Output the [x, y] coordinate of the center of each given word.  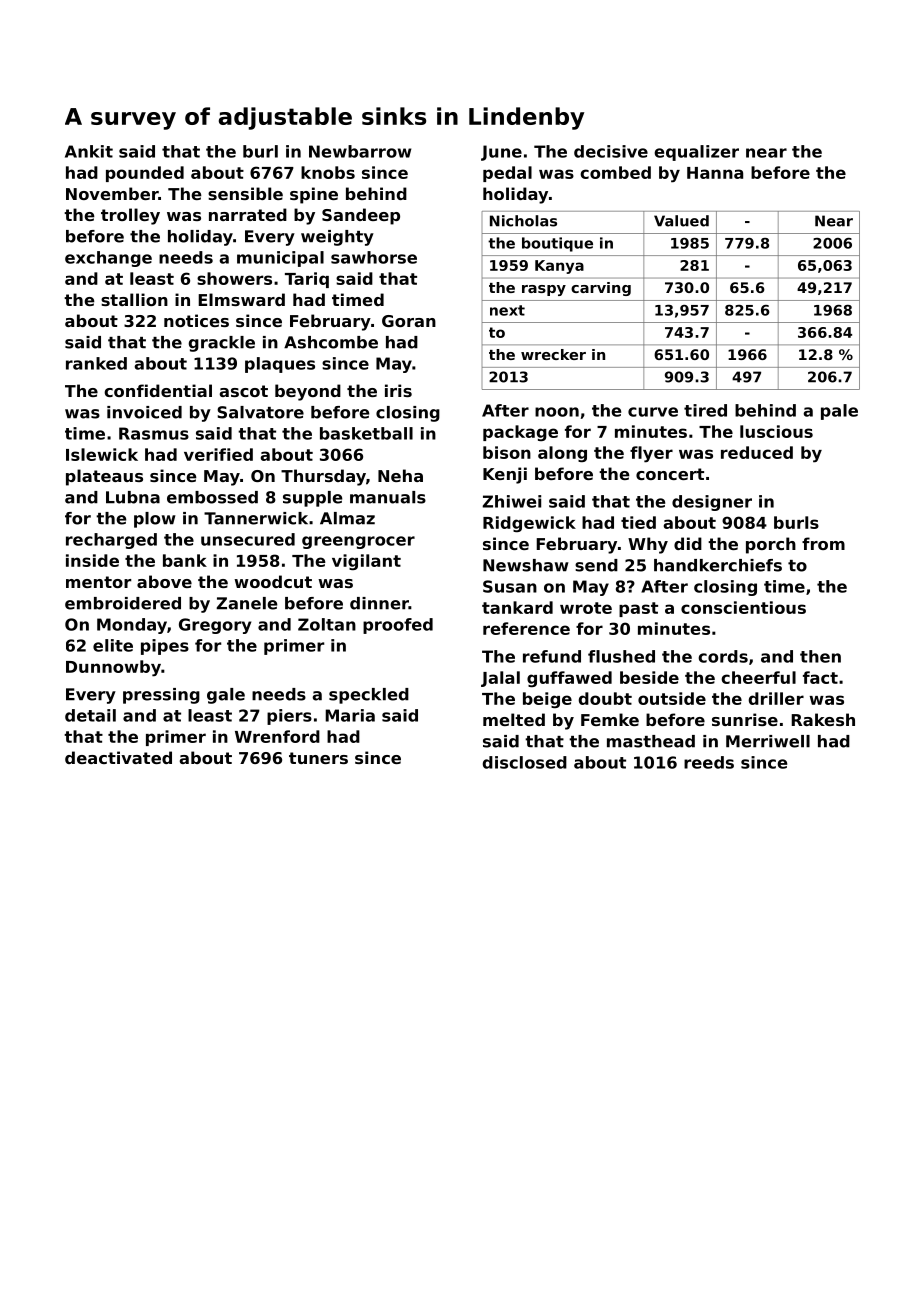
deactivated [118, 757]
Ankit [89, 151]
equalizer [696, 153]
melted [514, 719]
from [823, 543]
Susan [510, 586]
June [501, 153]
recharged [111, 541]
